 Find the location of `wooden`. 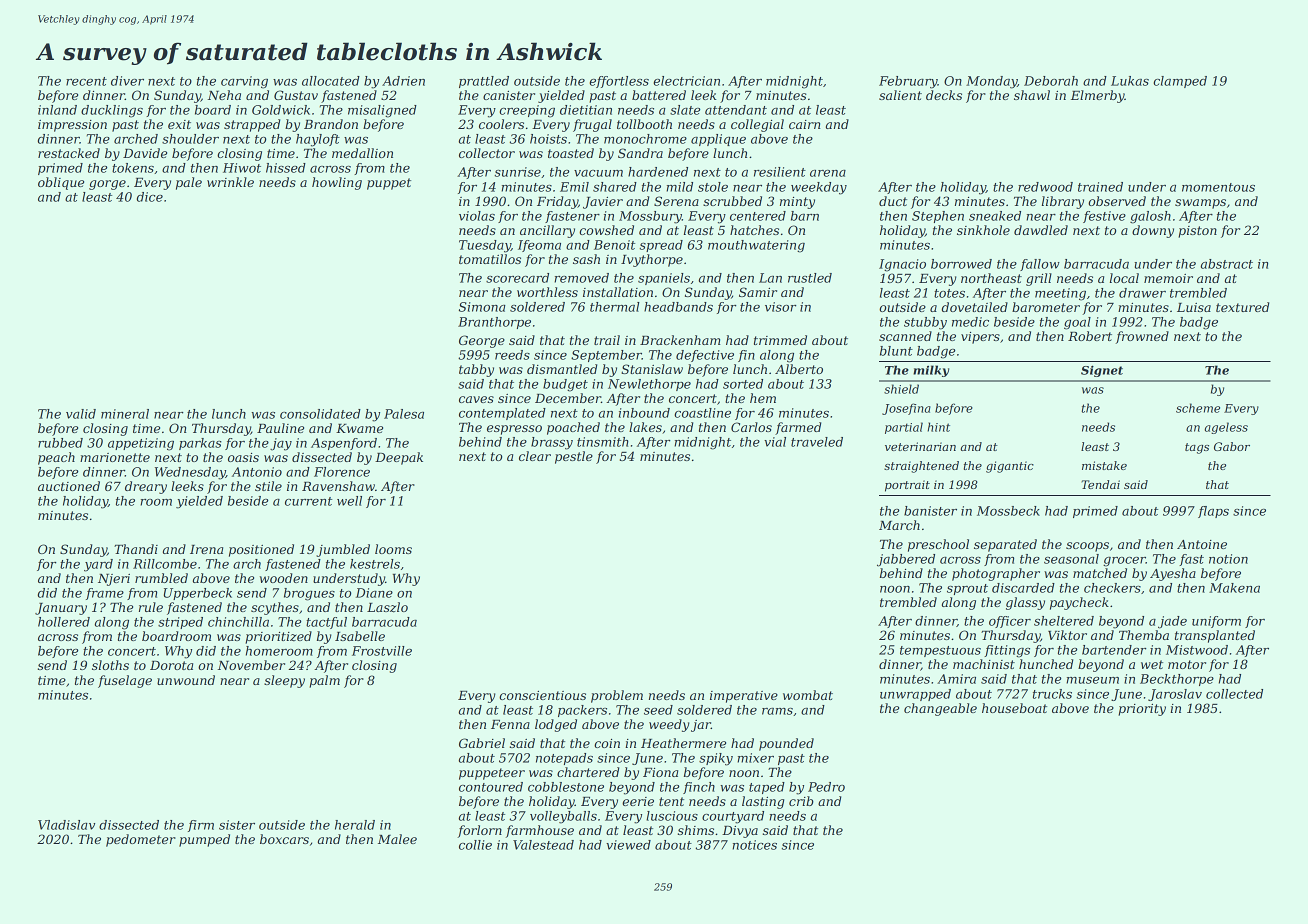

wooden is located at coordinates (284, 578).
